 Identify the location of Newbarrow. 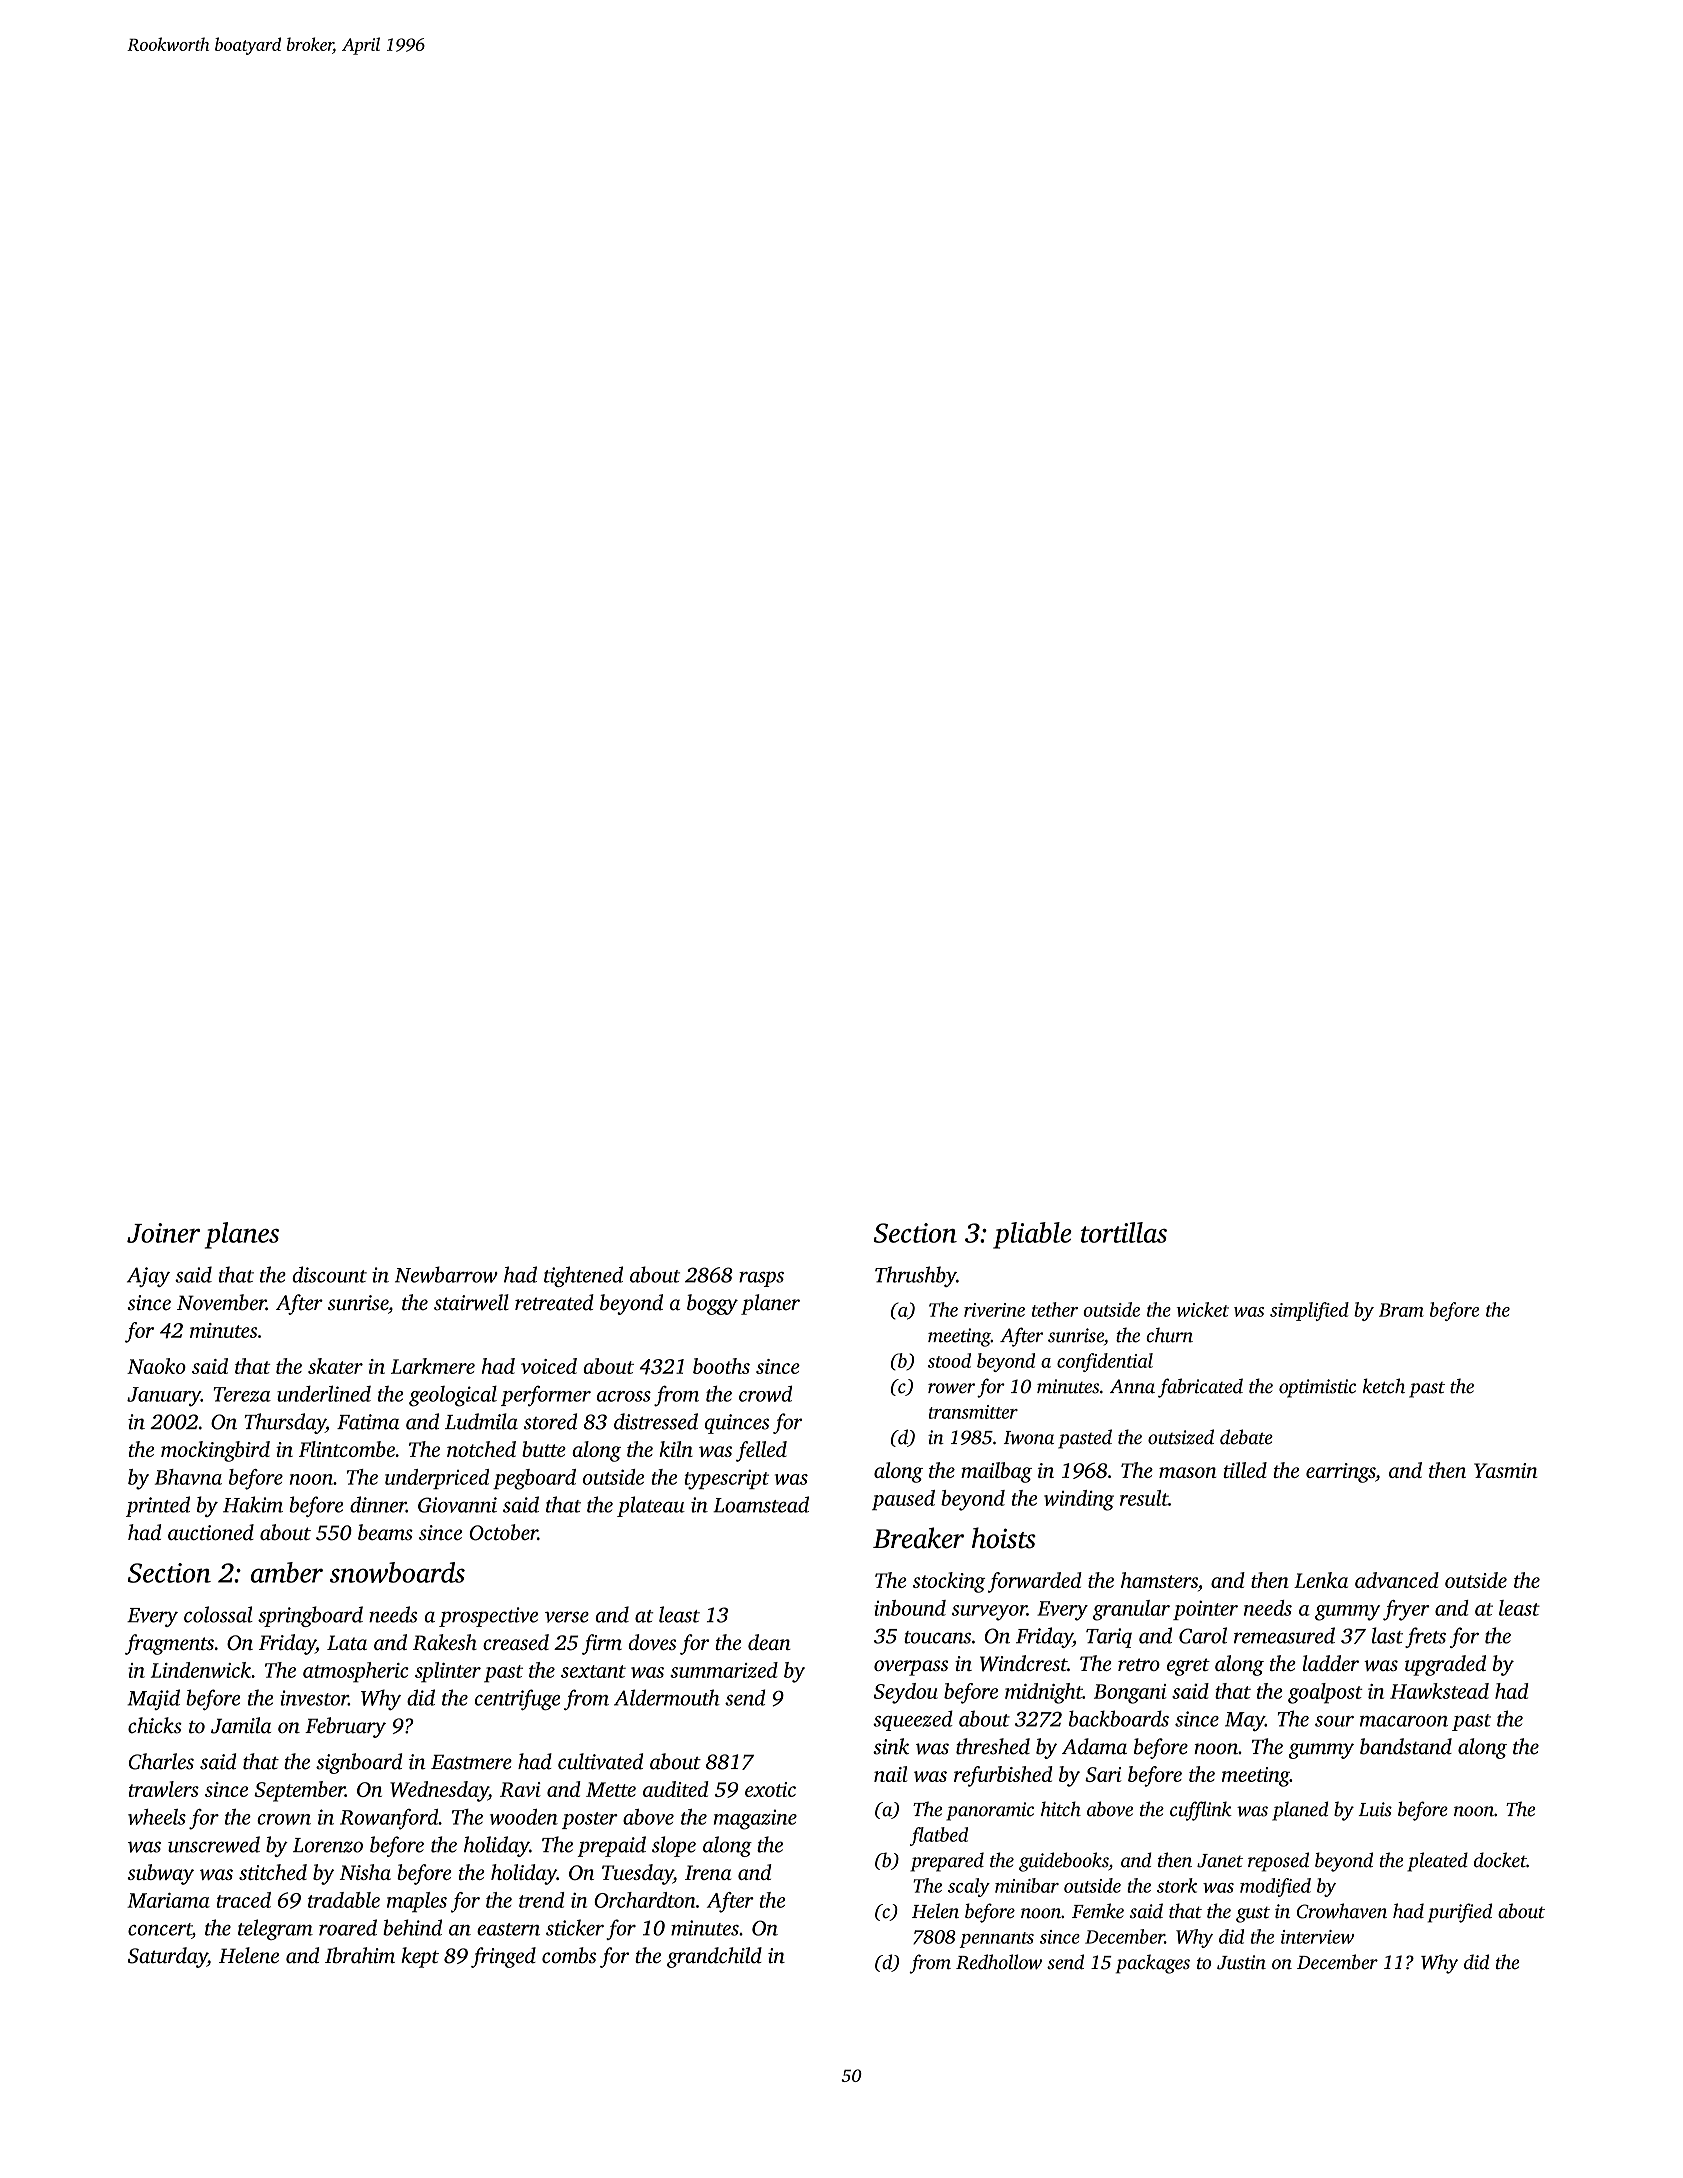
(446, 1274).
